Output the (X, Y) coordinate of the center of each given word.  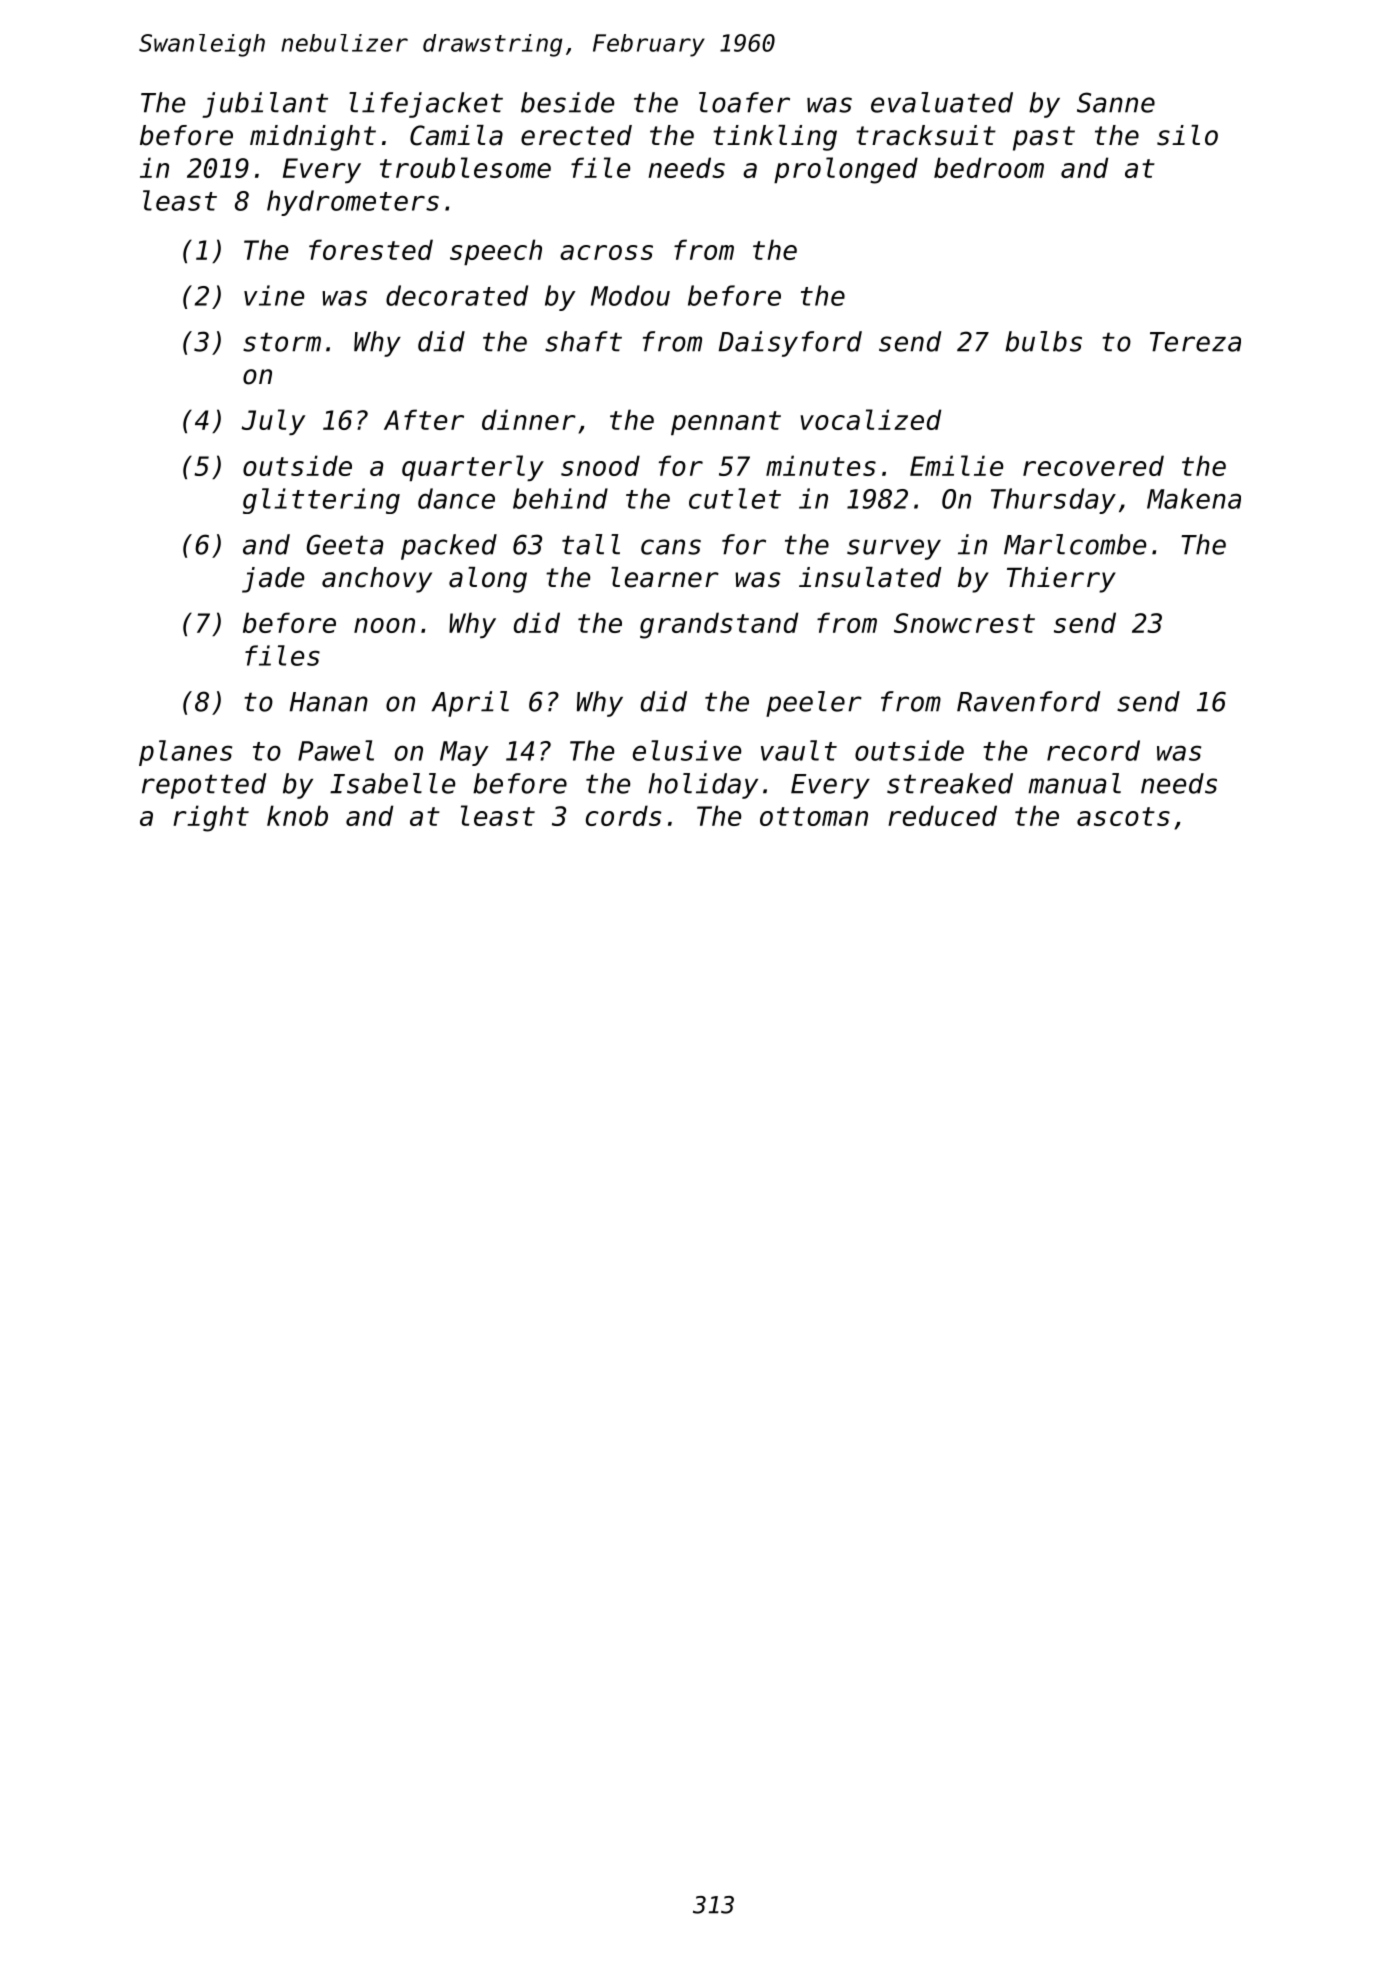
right (211, 818)
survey (894, 549)
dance (456, 498)
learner (665, 577)
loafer (744, 102)
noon (384, 625)
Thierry (1061, 580)
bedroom (989, 167)
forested (371, 249)
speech (496, 252)
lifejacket (426, 105)
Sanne (1116, 102)
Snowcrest (964, 623)
